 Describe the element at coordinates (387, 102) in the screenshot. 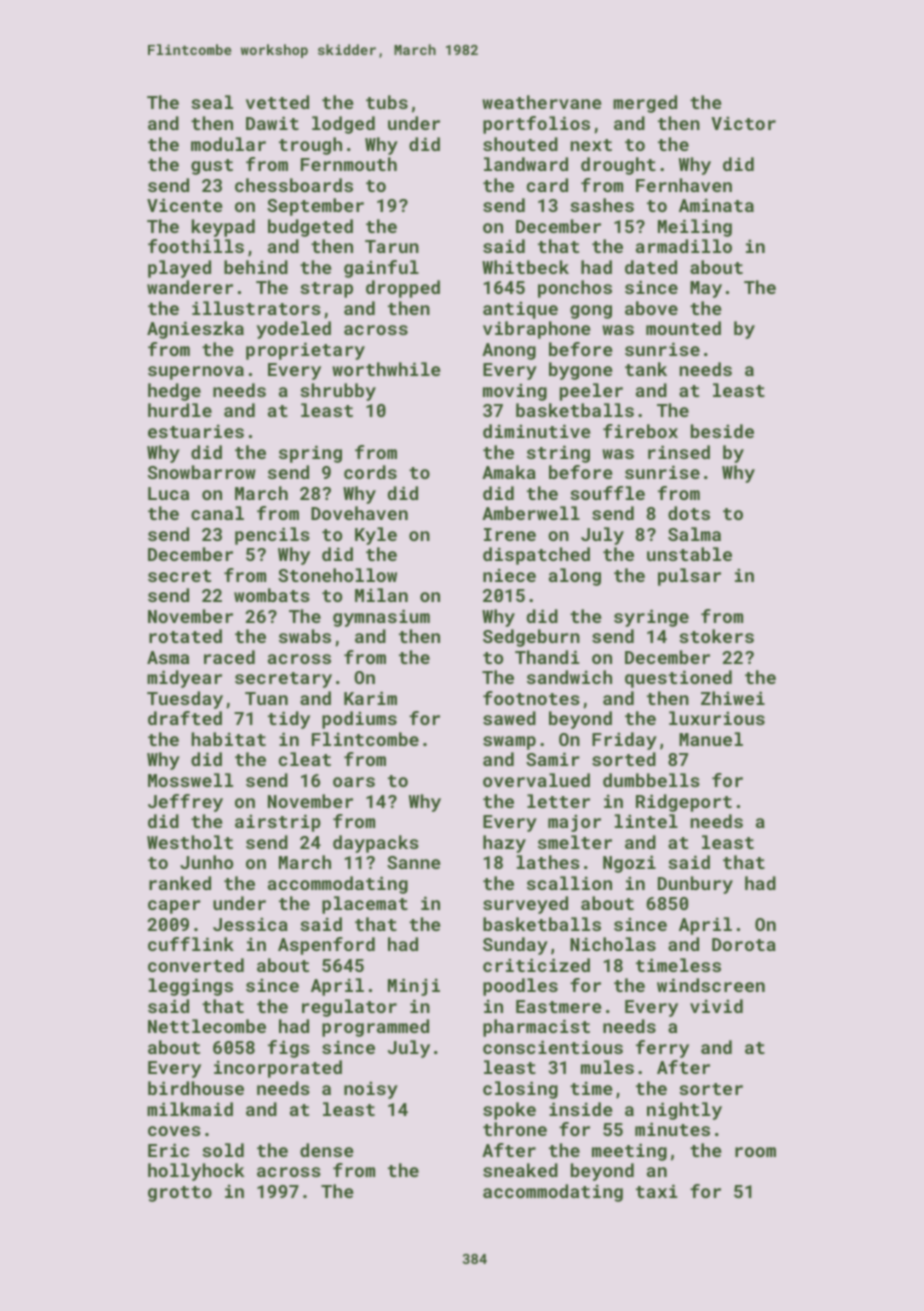

I see `tubs` at that location.
